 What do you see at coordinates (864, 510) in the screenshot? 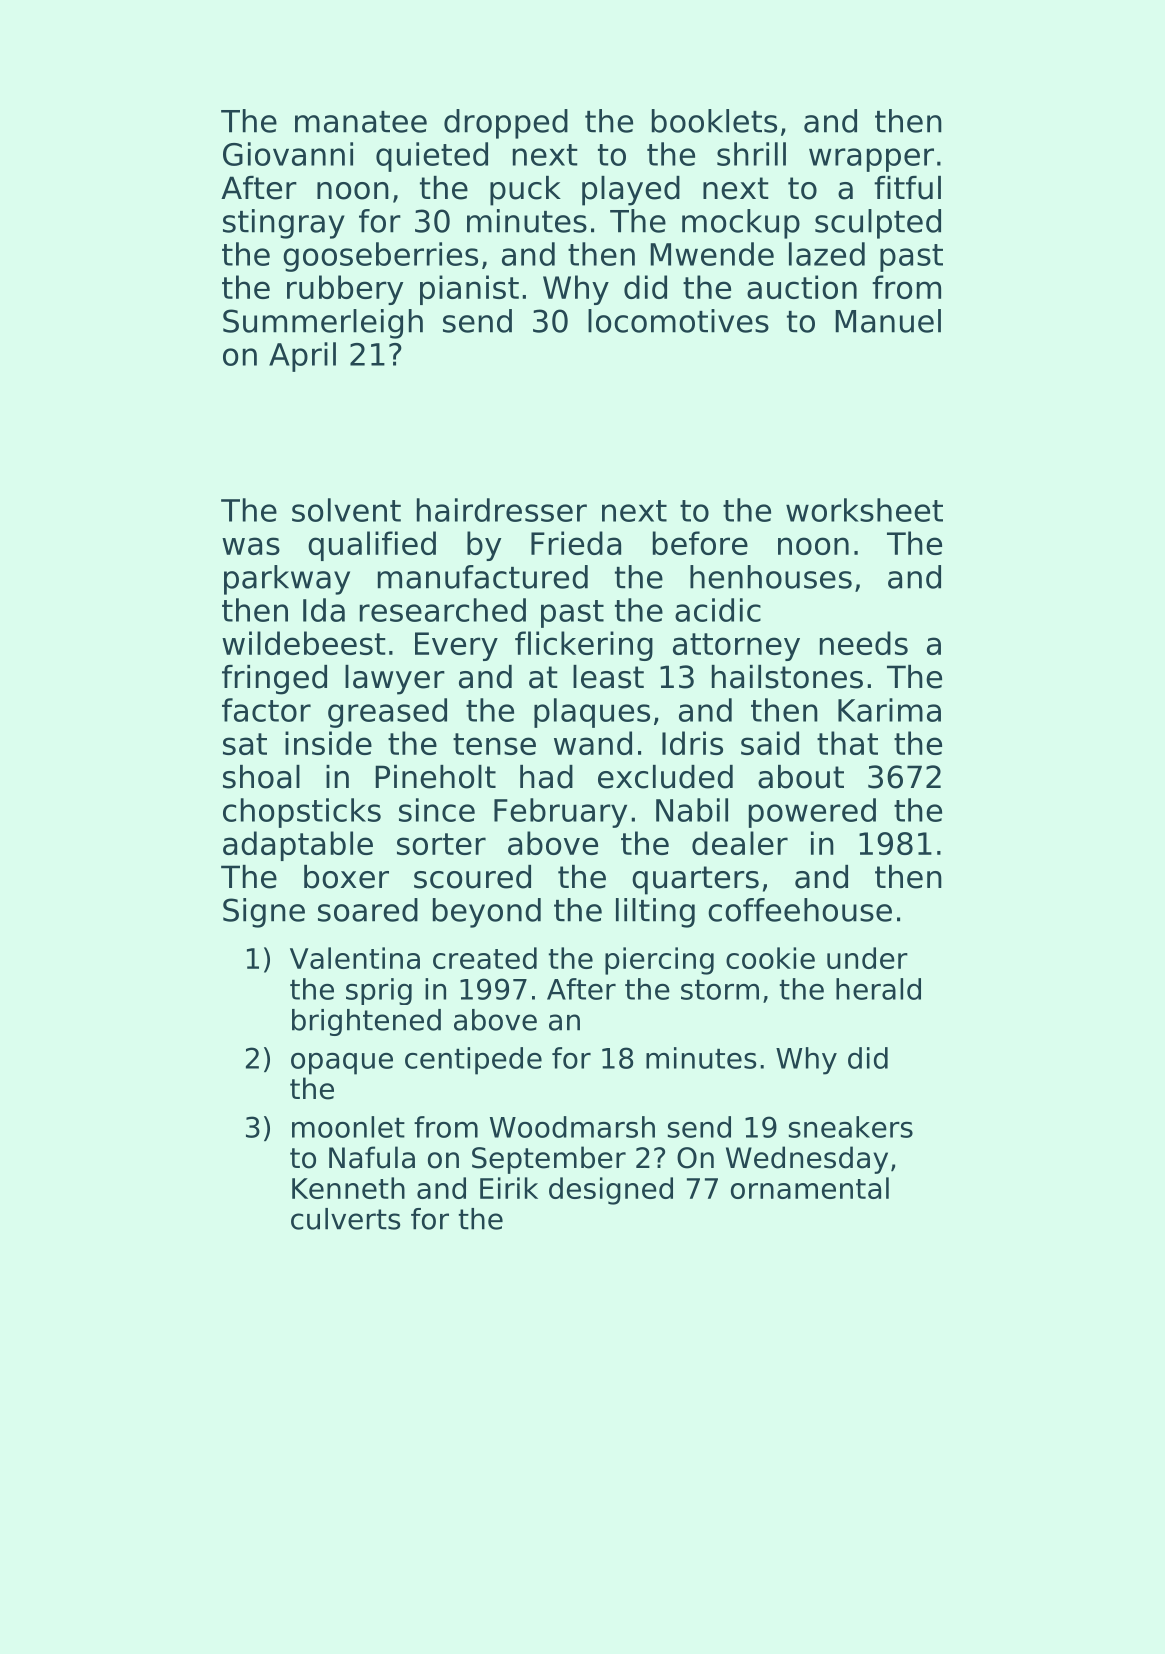
I see `worksheet` at bounding box center [864, 510].
